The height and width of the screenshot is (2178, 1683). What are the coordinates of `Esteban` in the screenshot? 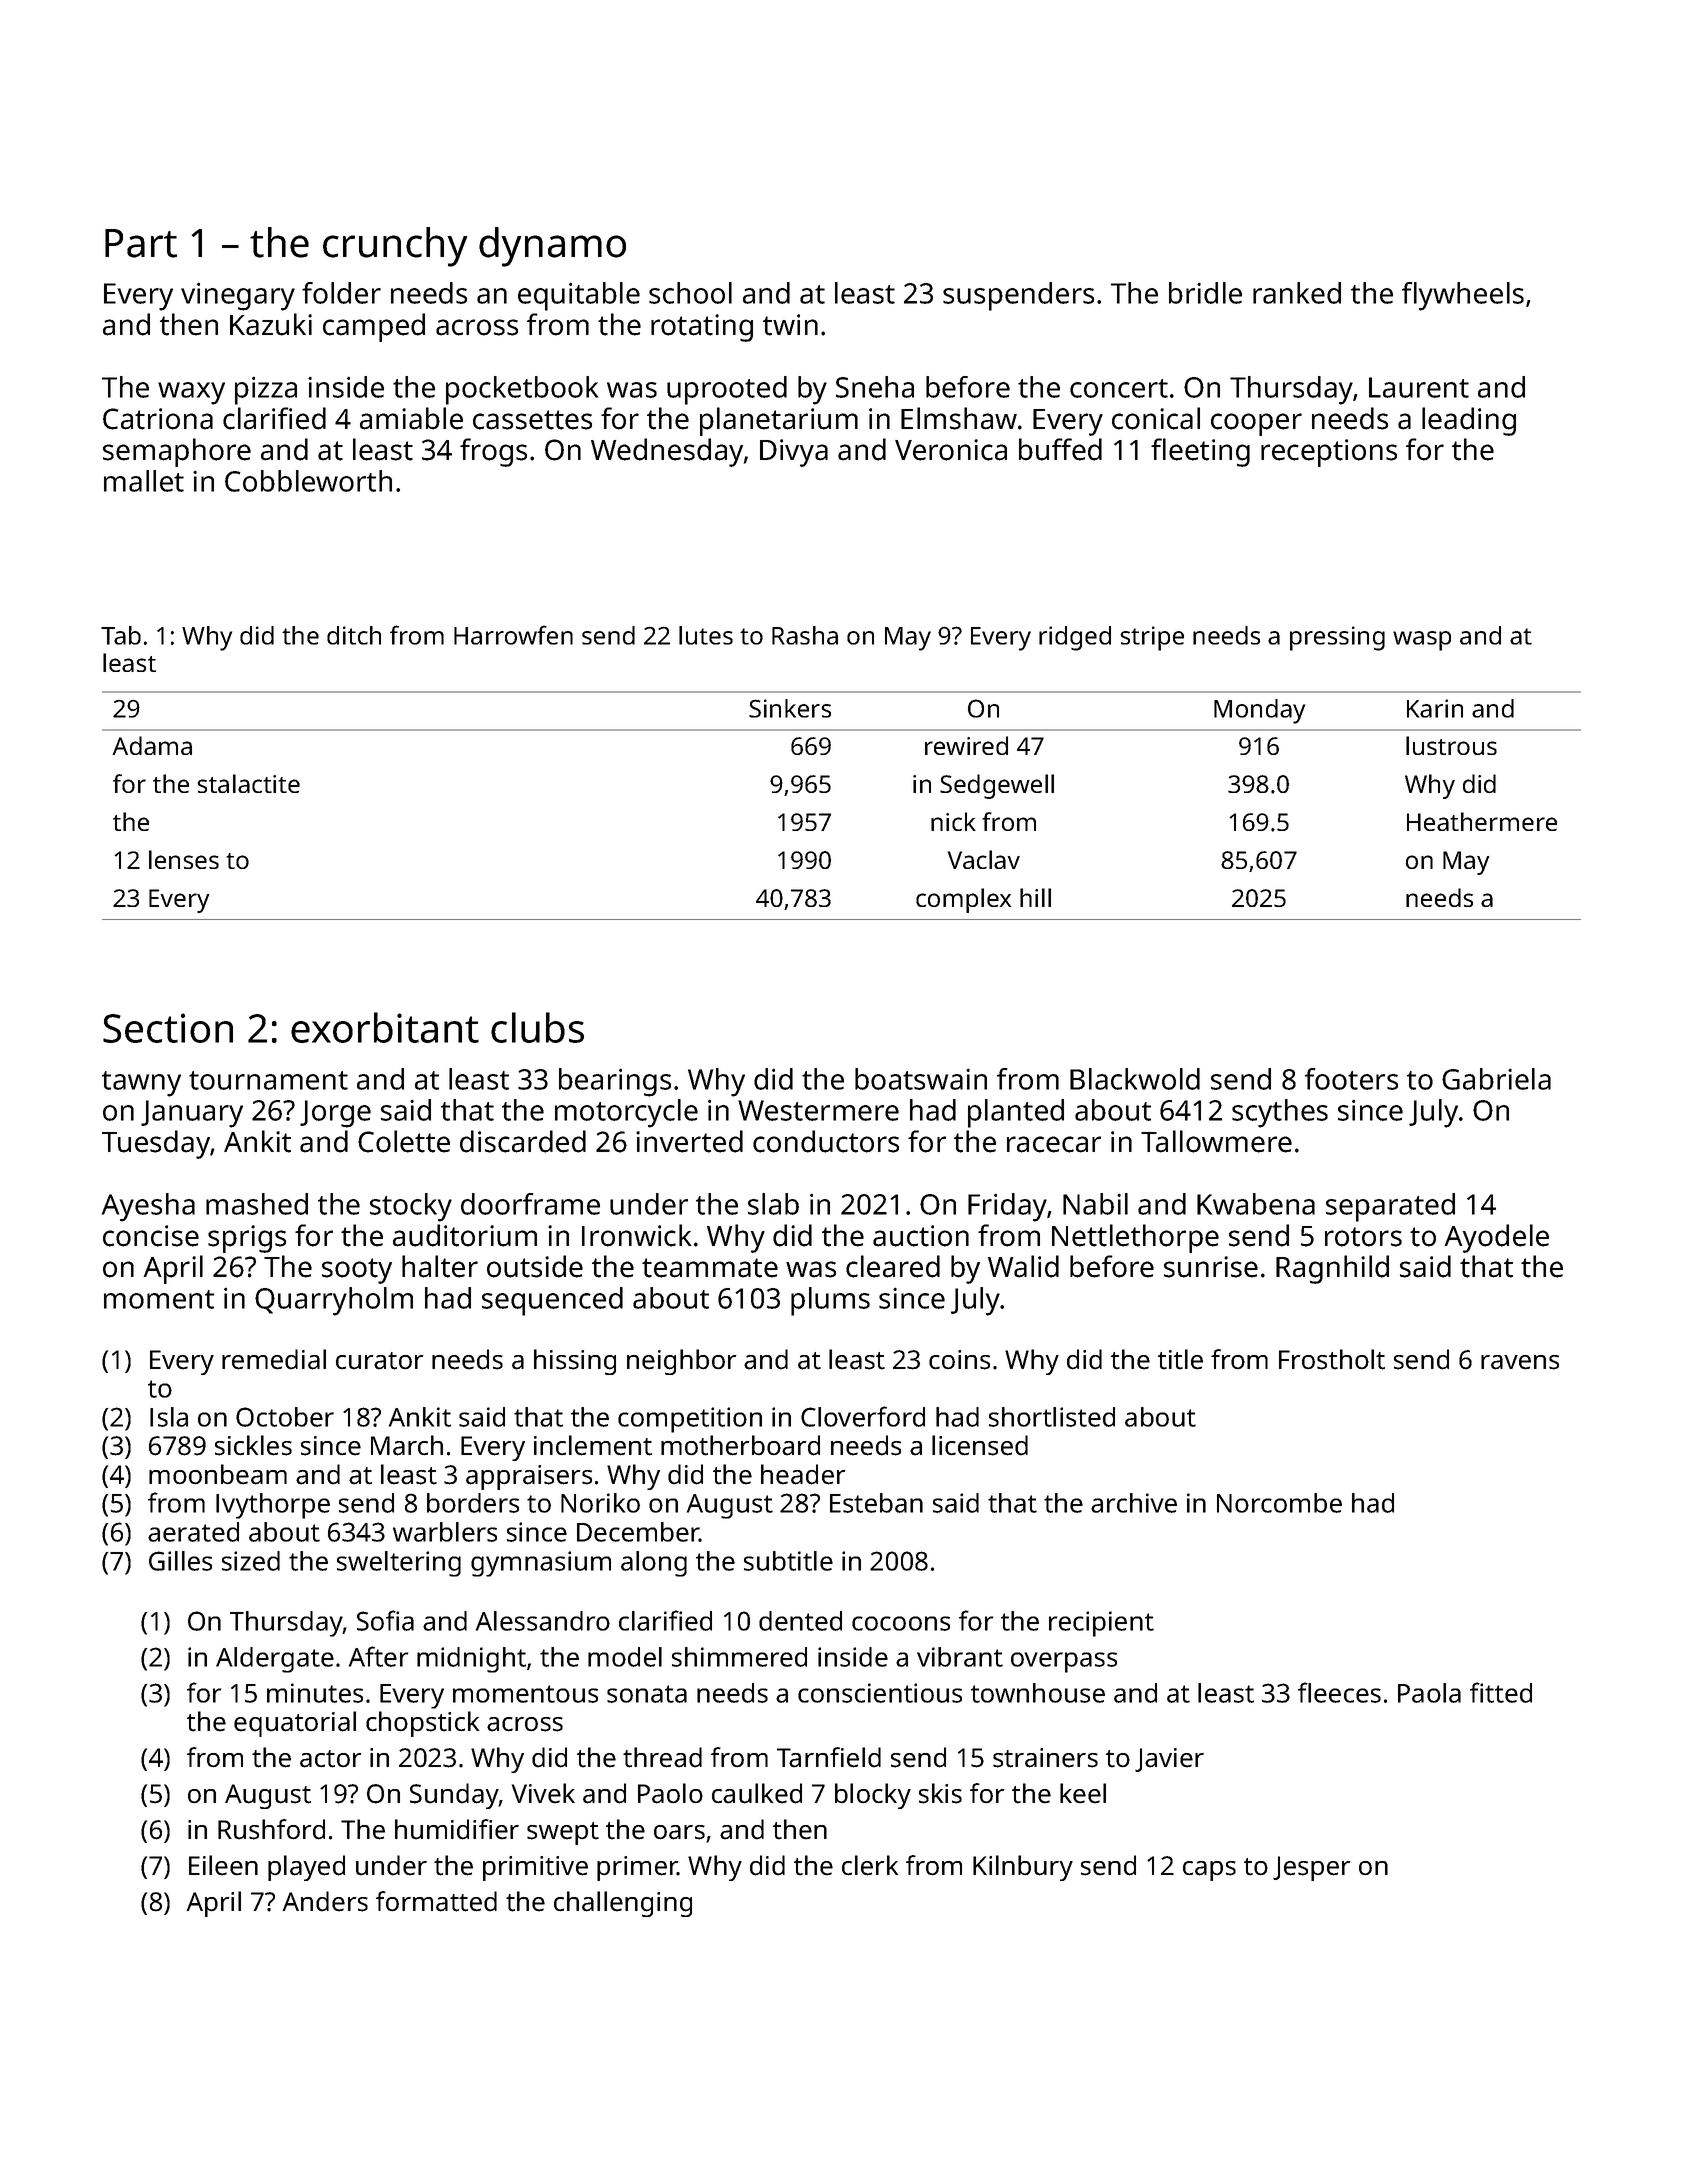 It's located at (876, 1503).
